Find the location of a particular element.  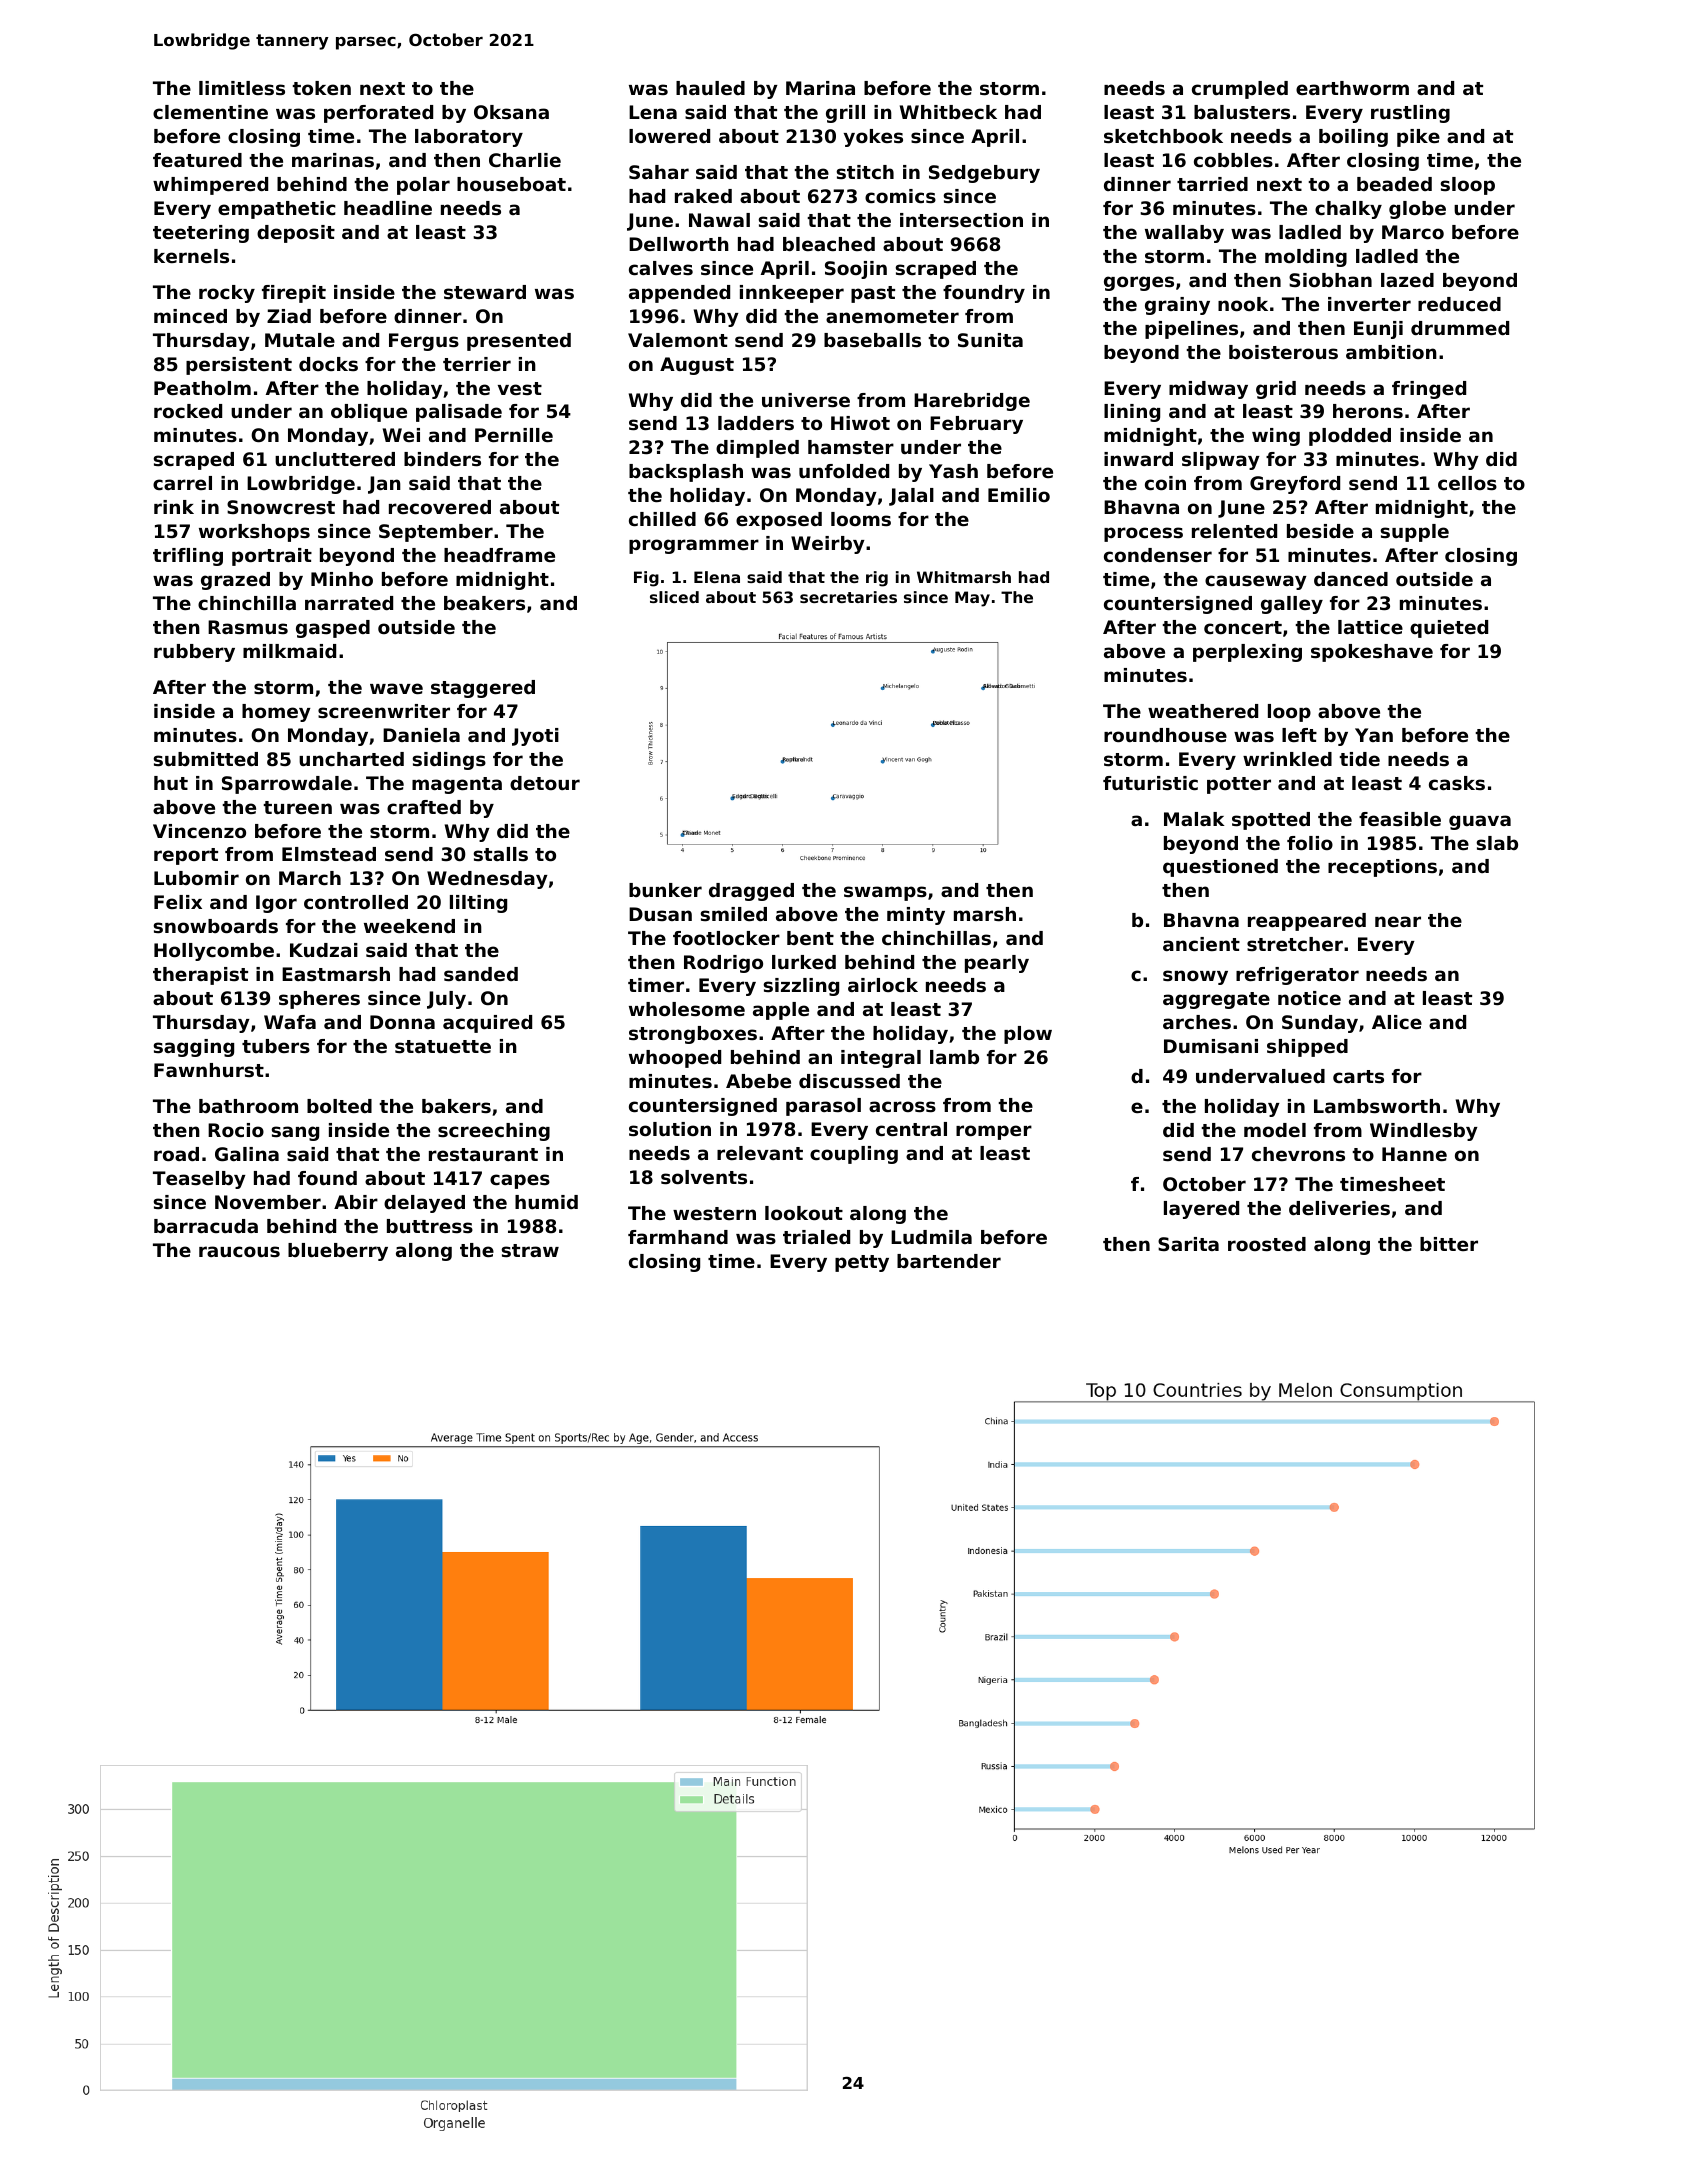

bolted is located at coordinates (339, 1106).
